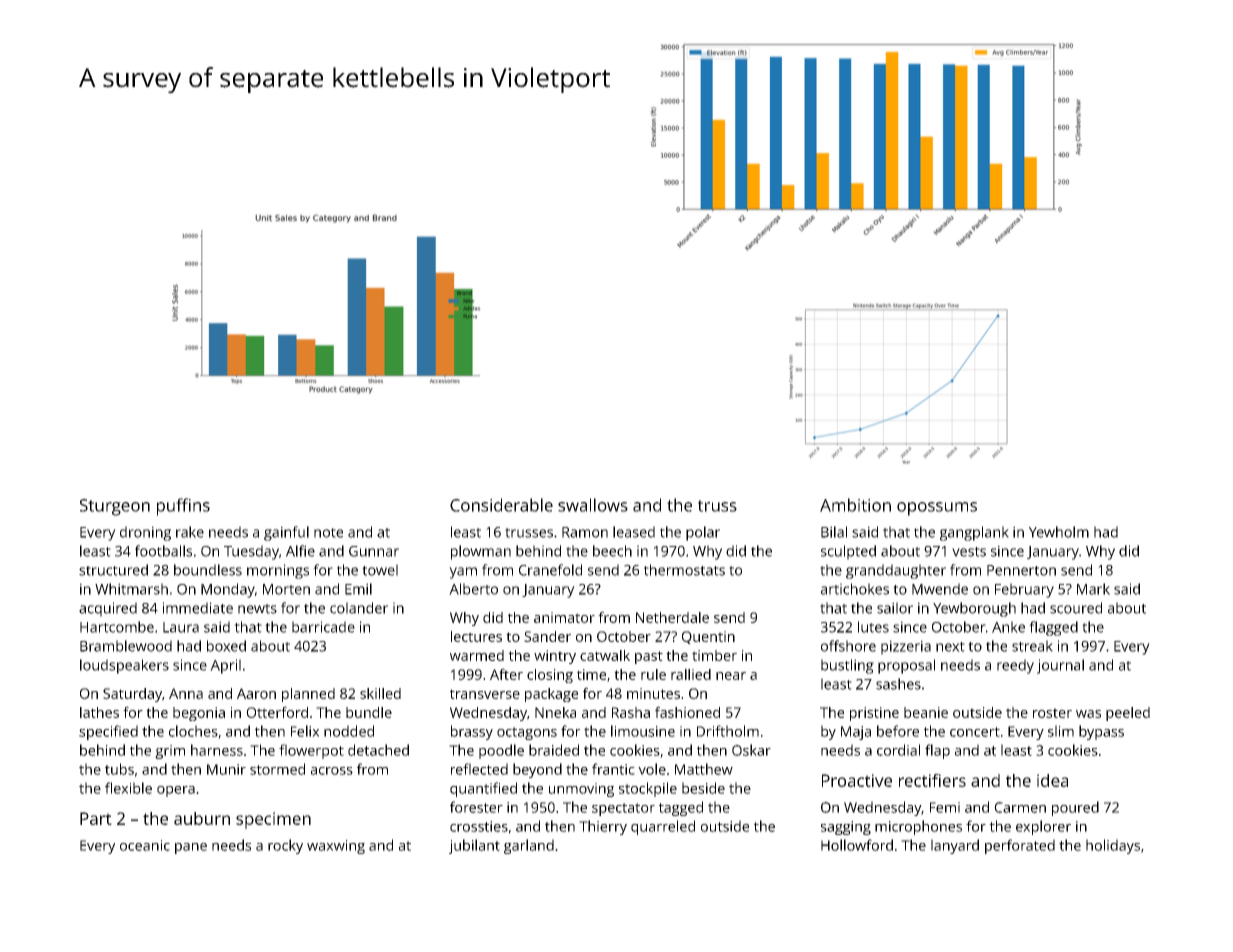 The width and height of the screenshot is (1233, 952). What do you see at coordinates (855, 505) in the screenshot?
I see `Ambition` at bounding box center [855, 505].
